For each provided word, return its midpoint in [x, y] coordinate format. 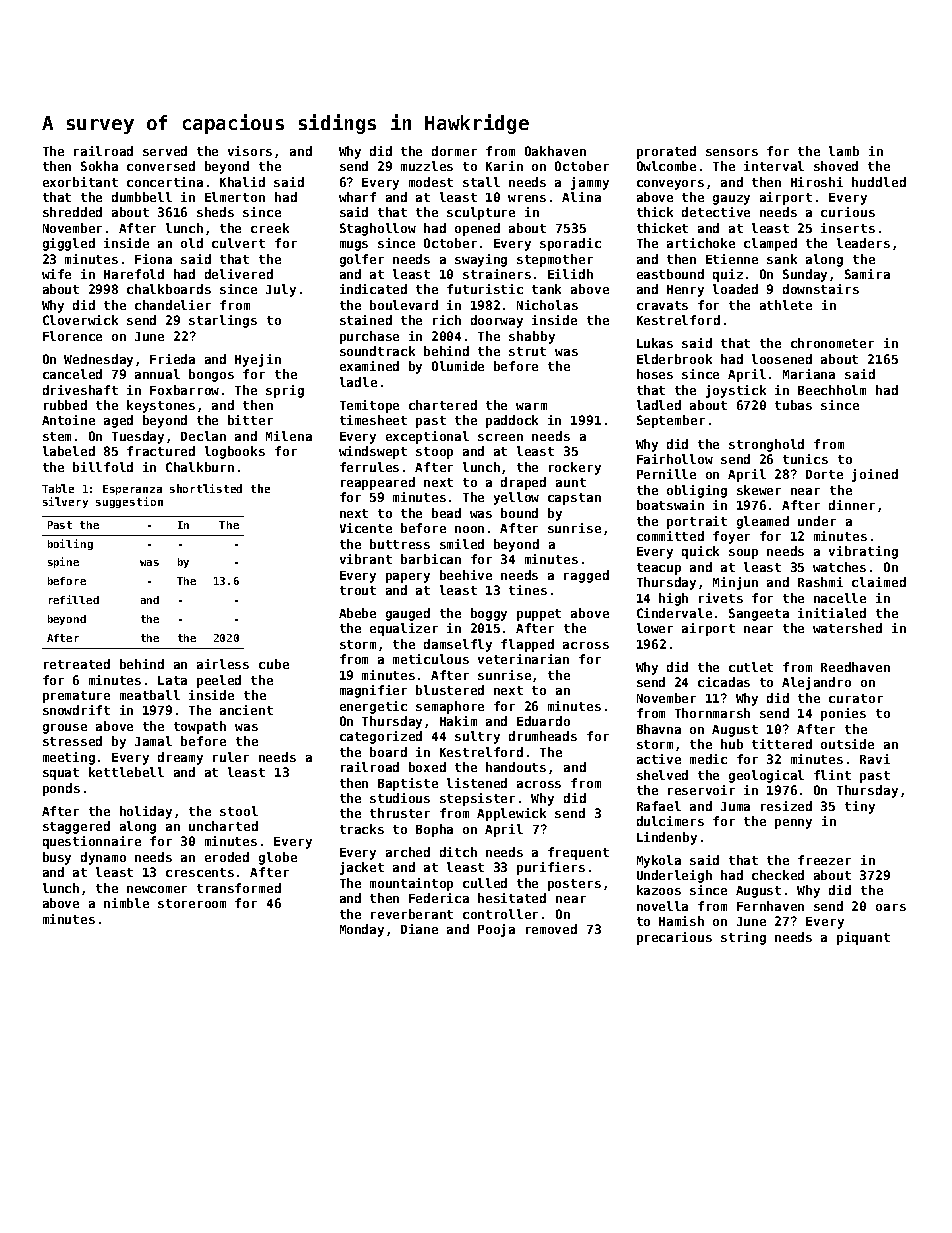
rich [447, 320]
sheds [215, 212]
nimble [126, 903]
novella [662, 906]
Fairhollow [675, 459]
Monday [362, 930]
